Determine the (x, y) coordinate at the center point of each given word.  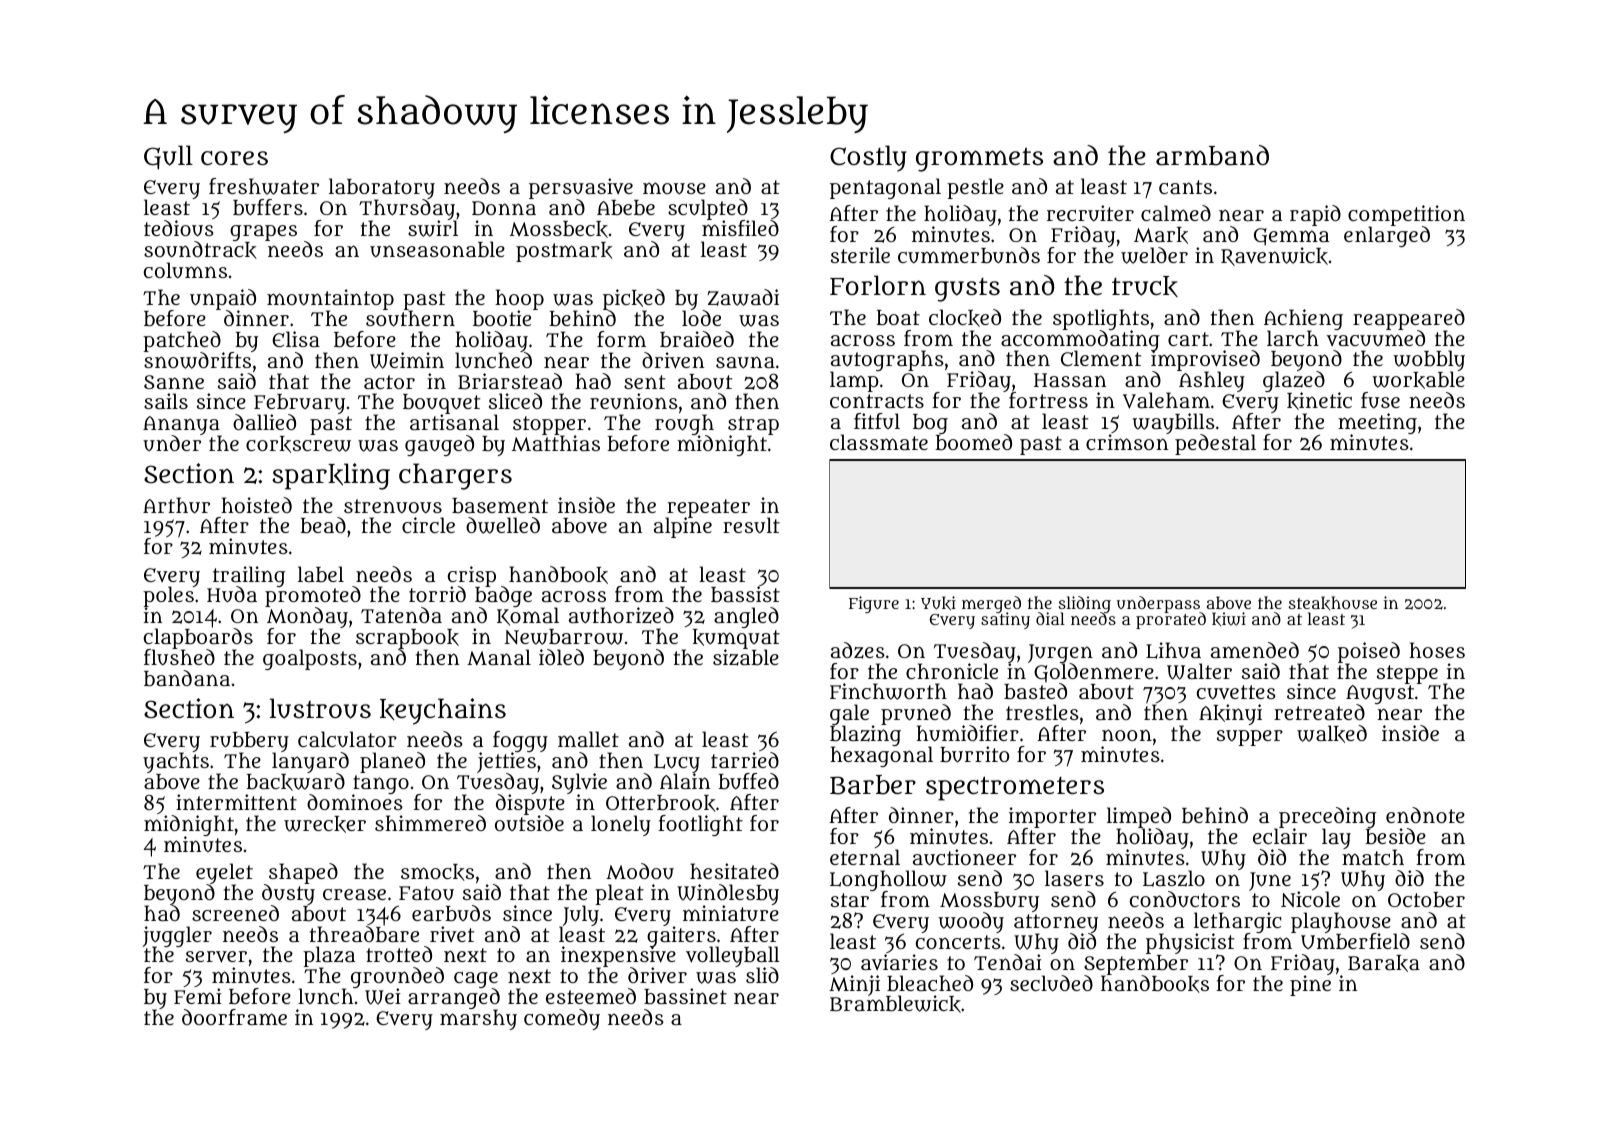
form (621, 339)
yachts (176, 763)
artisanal (454, 422)
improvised (1205, 361)
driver (657, 975)
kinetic (1319, 401)
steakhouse (1333, 603)
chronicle (952, 671)
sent (644, 382)
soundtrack (200, 250)
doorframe (234, 1017)
